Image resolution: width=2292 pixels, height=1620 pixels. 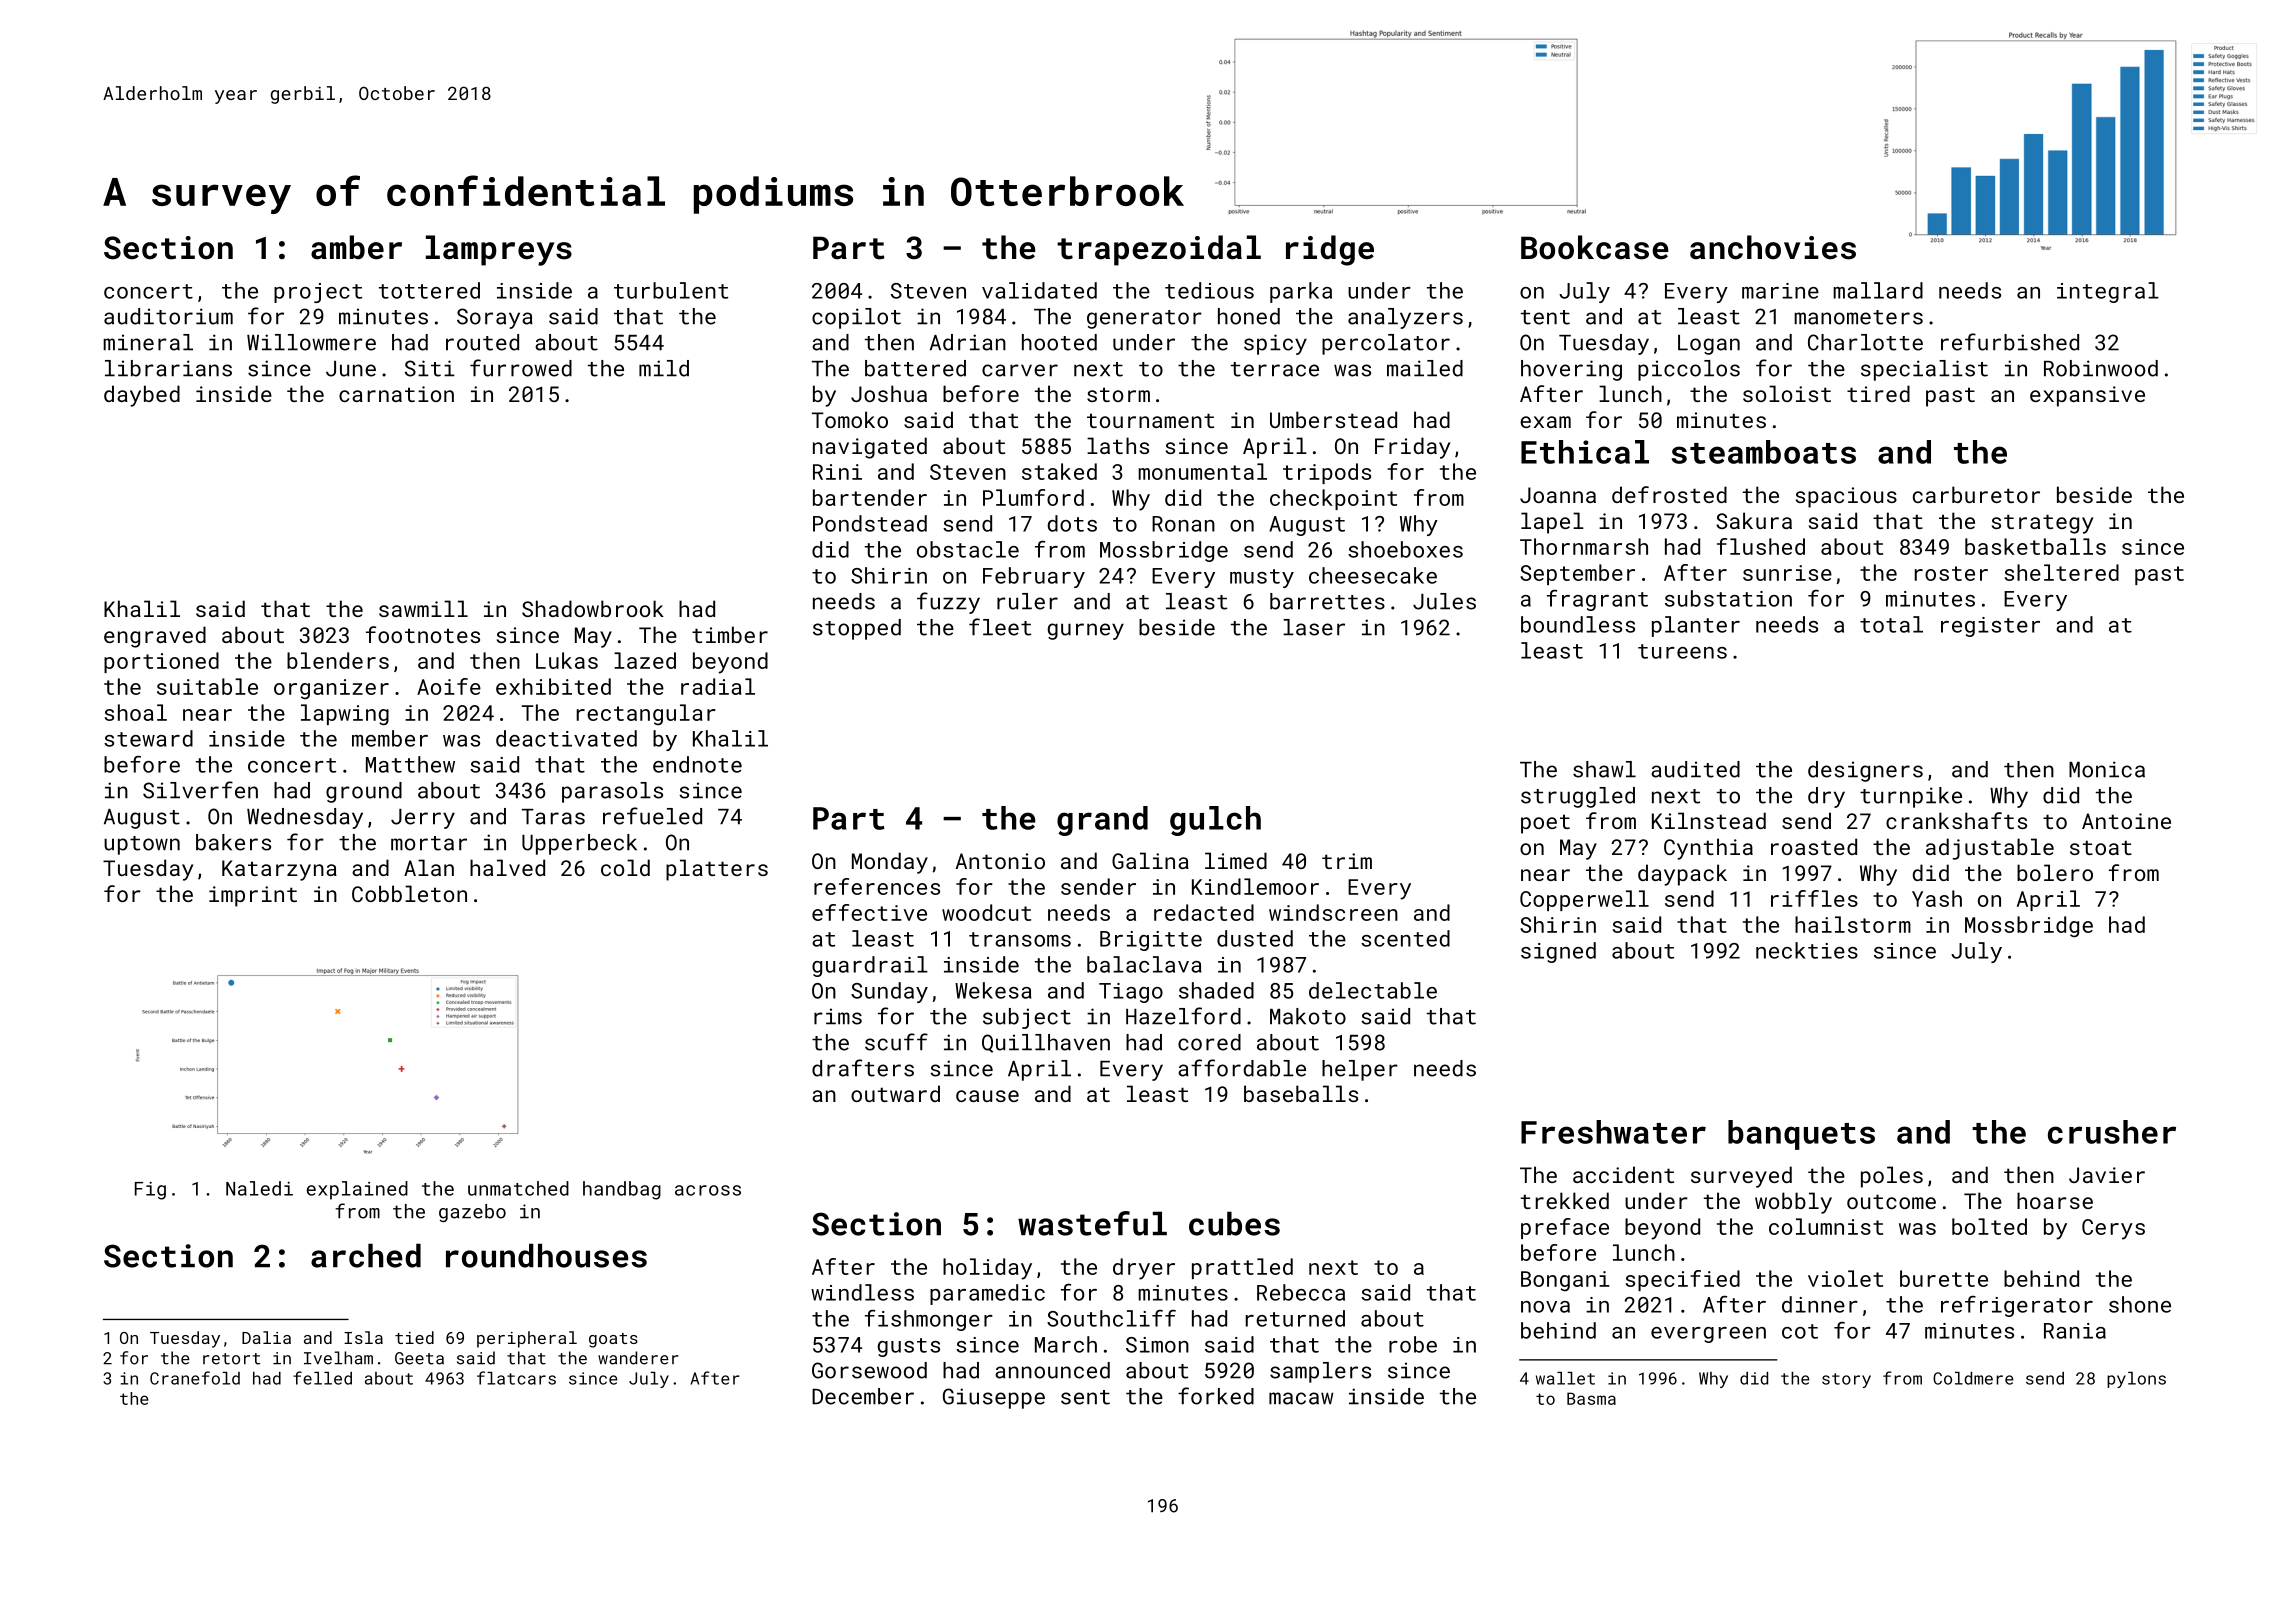 I want to click on Freshwater, so click(x=1613, y=1132).
